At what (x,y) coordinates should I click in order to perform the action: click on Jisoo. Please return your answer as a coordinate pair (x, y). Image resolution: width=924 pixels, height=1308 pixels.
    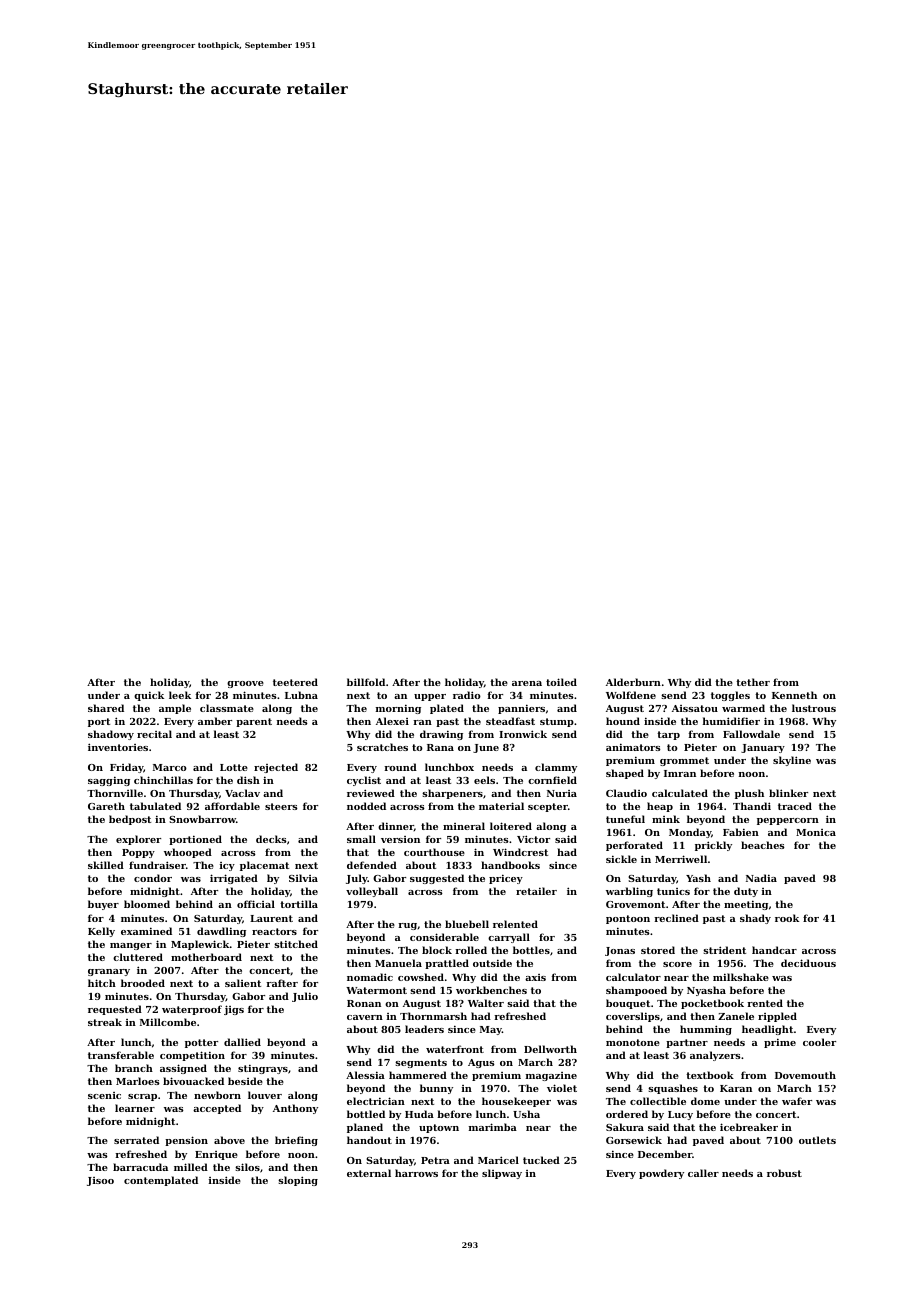
    Looking at the image, I should click on (100, 1181).
